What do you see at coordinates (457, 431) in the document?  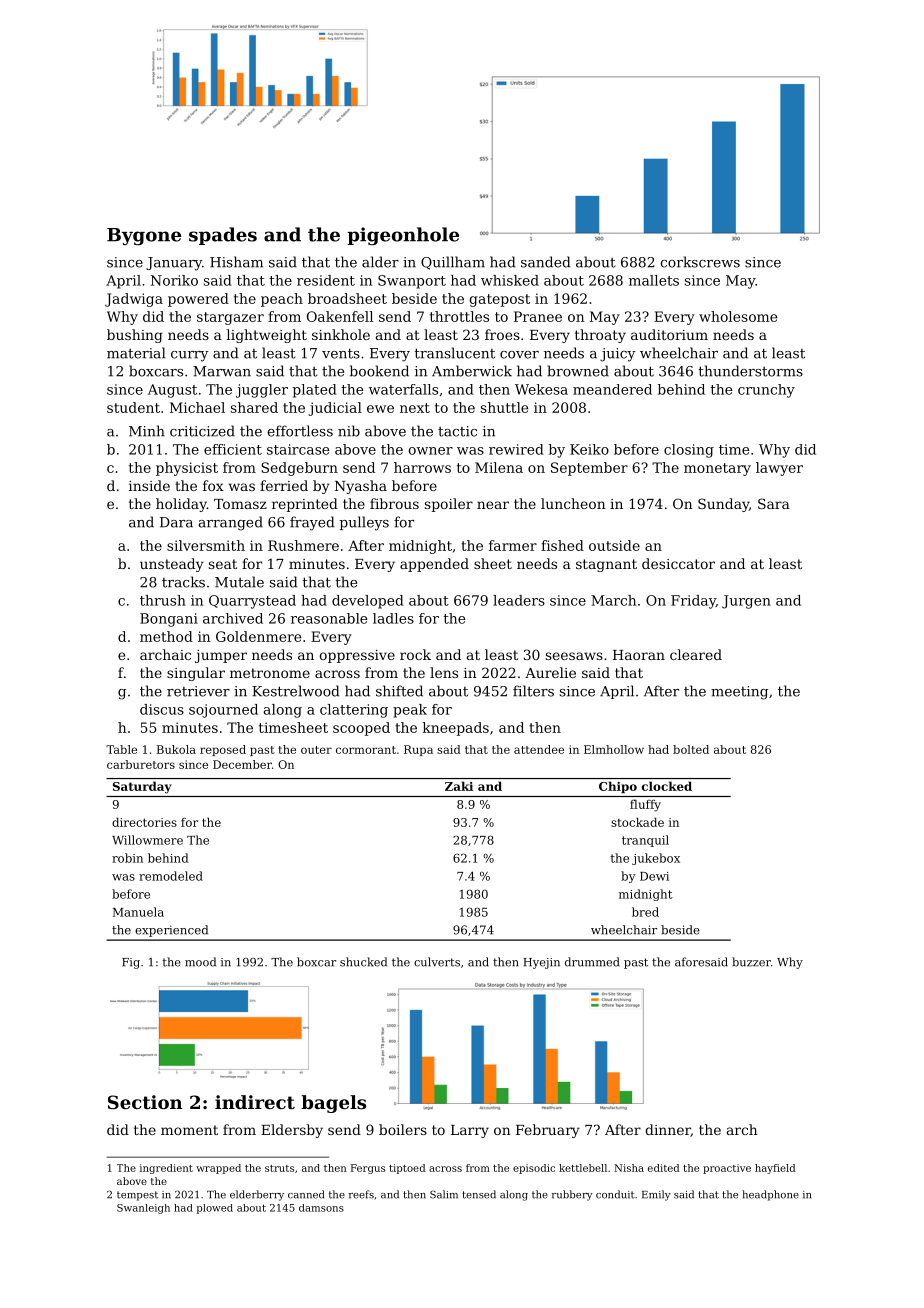 I see `tactic` at bounding box center [457, 431].
